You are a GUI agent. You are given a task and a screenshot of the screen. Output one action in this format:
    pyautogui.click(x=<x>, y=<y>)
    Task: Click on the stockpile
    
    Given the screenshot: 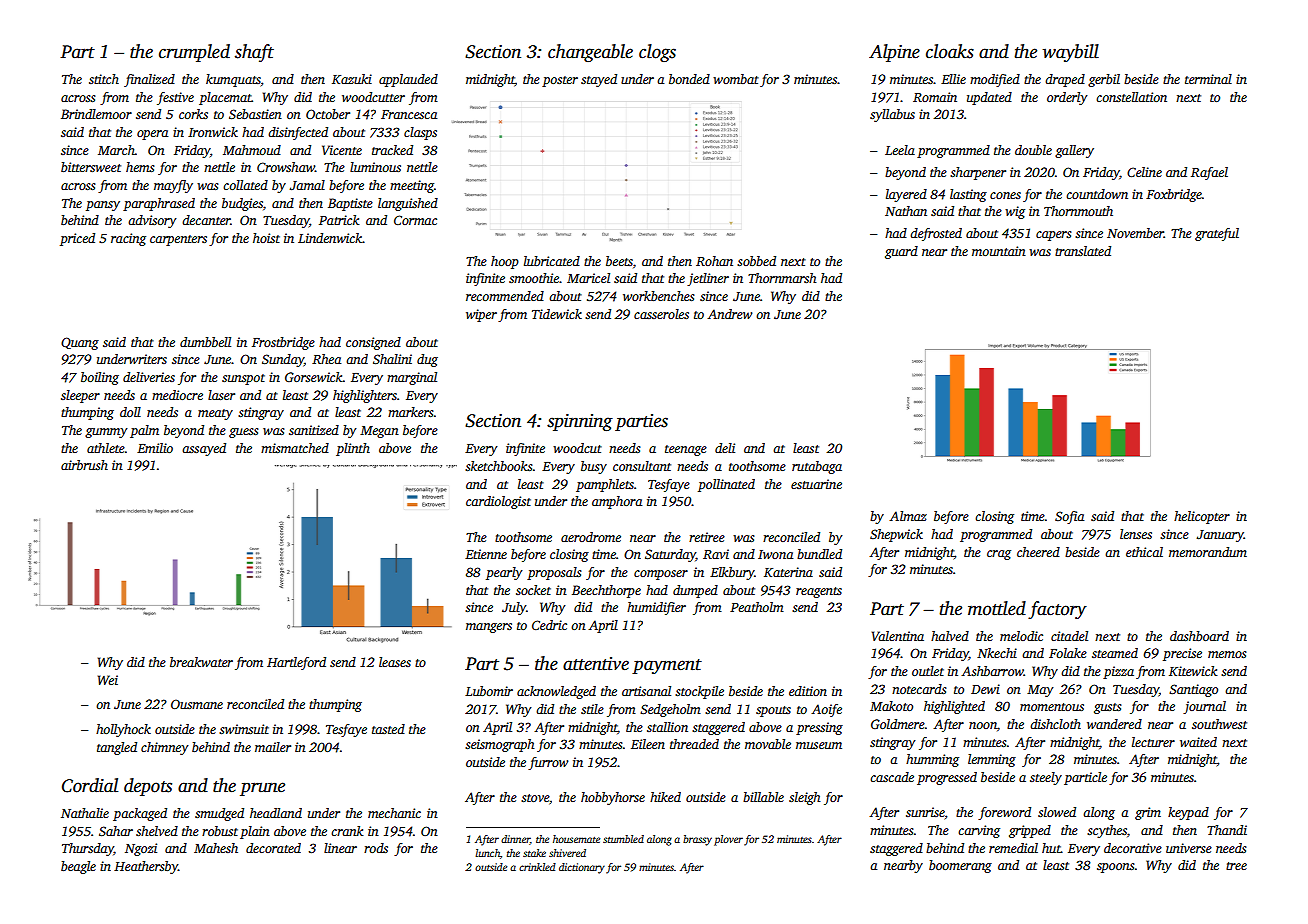 What is the action you would take?
    pyautogui.click(x=699, y=692)
